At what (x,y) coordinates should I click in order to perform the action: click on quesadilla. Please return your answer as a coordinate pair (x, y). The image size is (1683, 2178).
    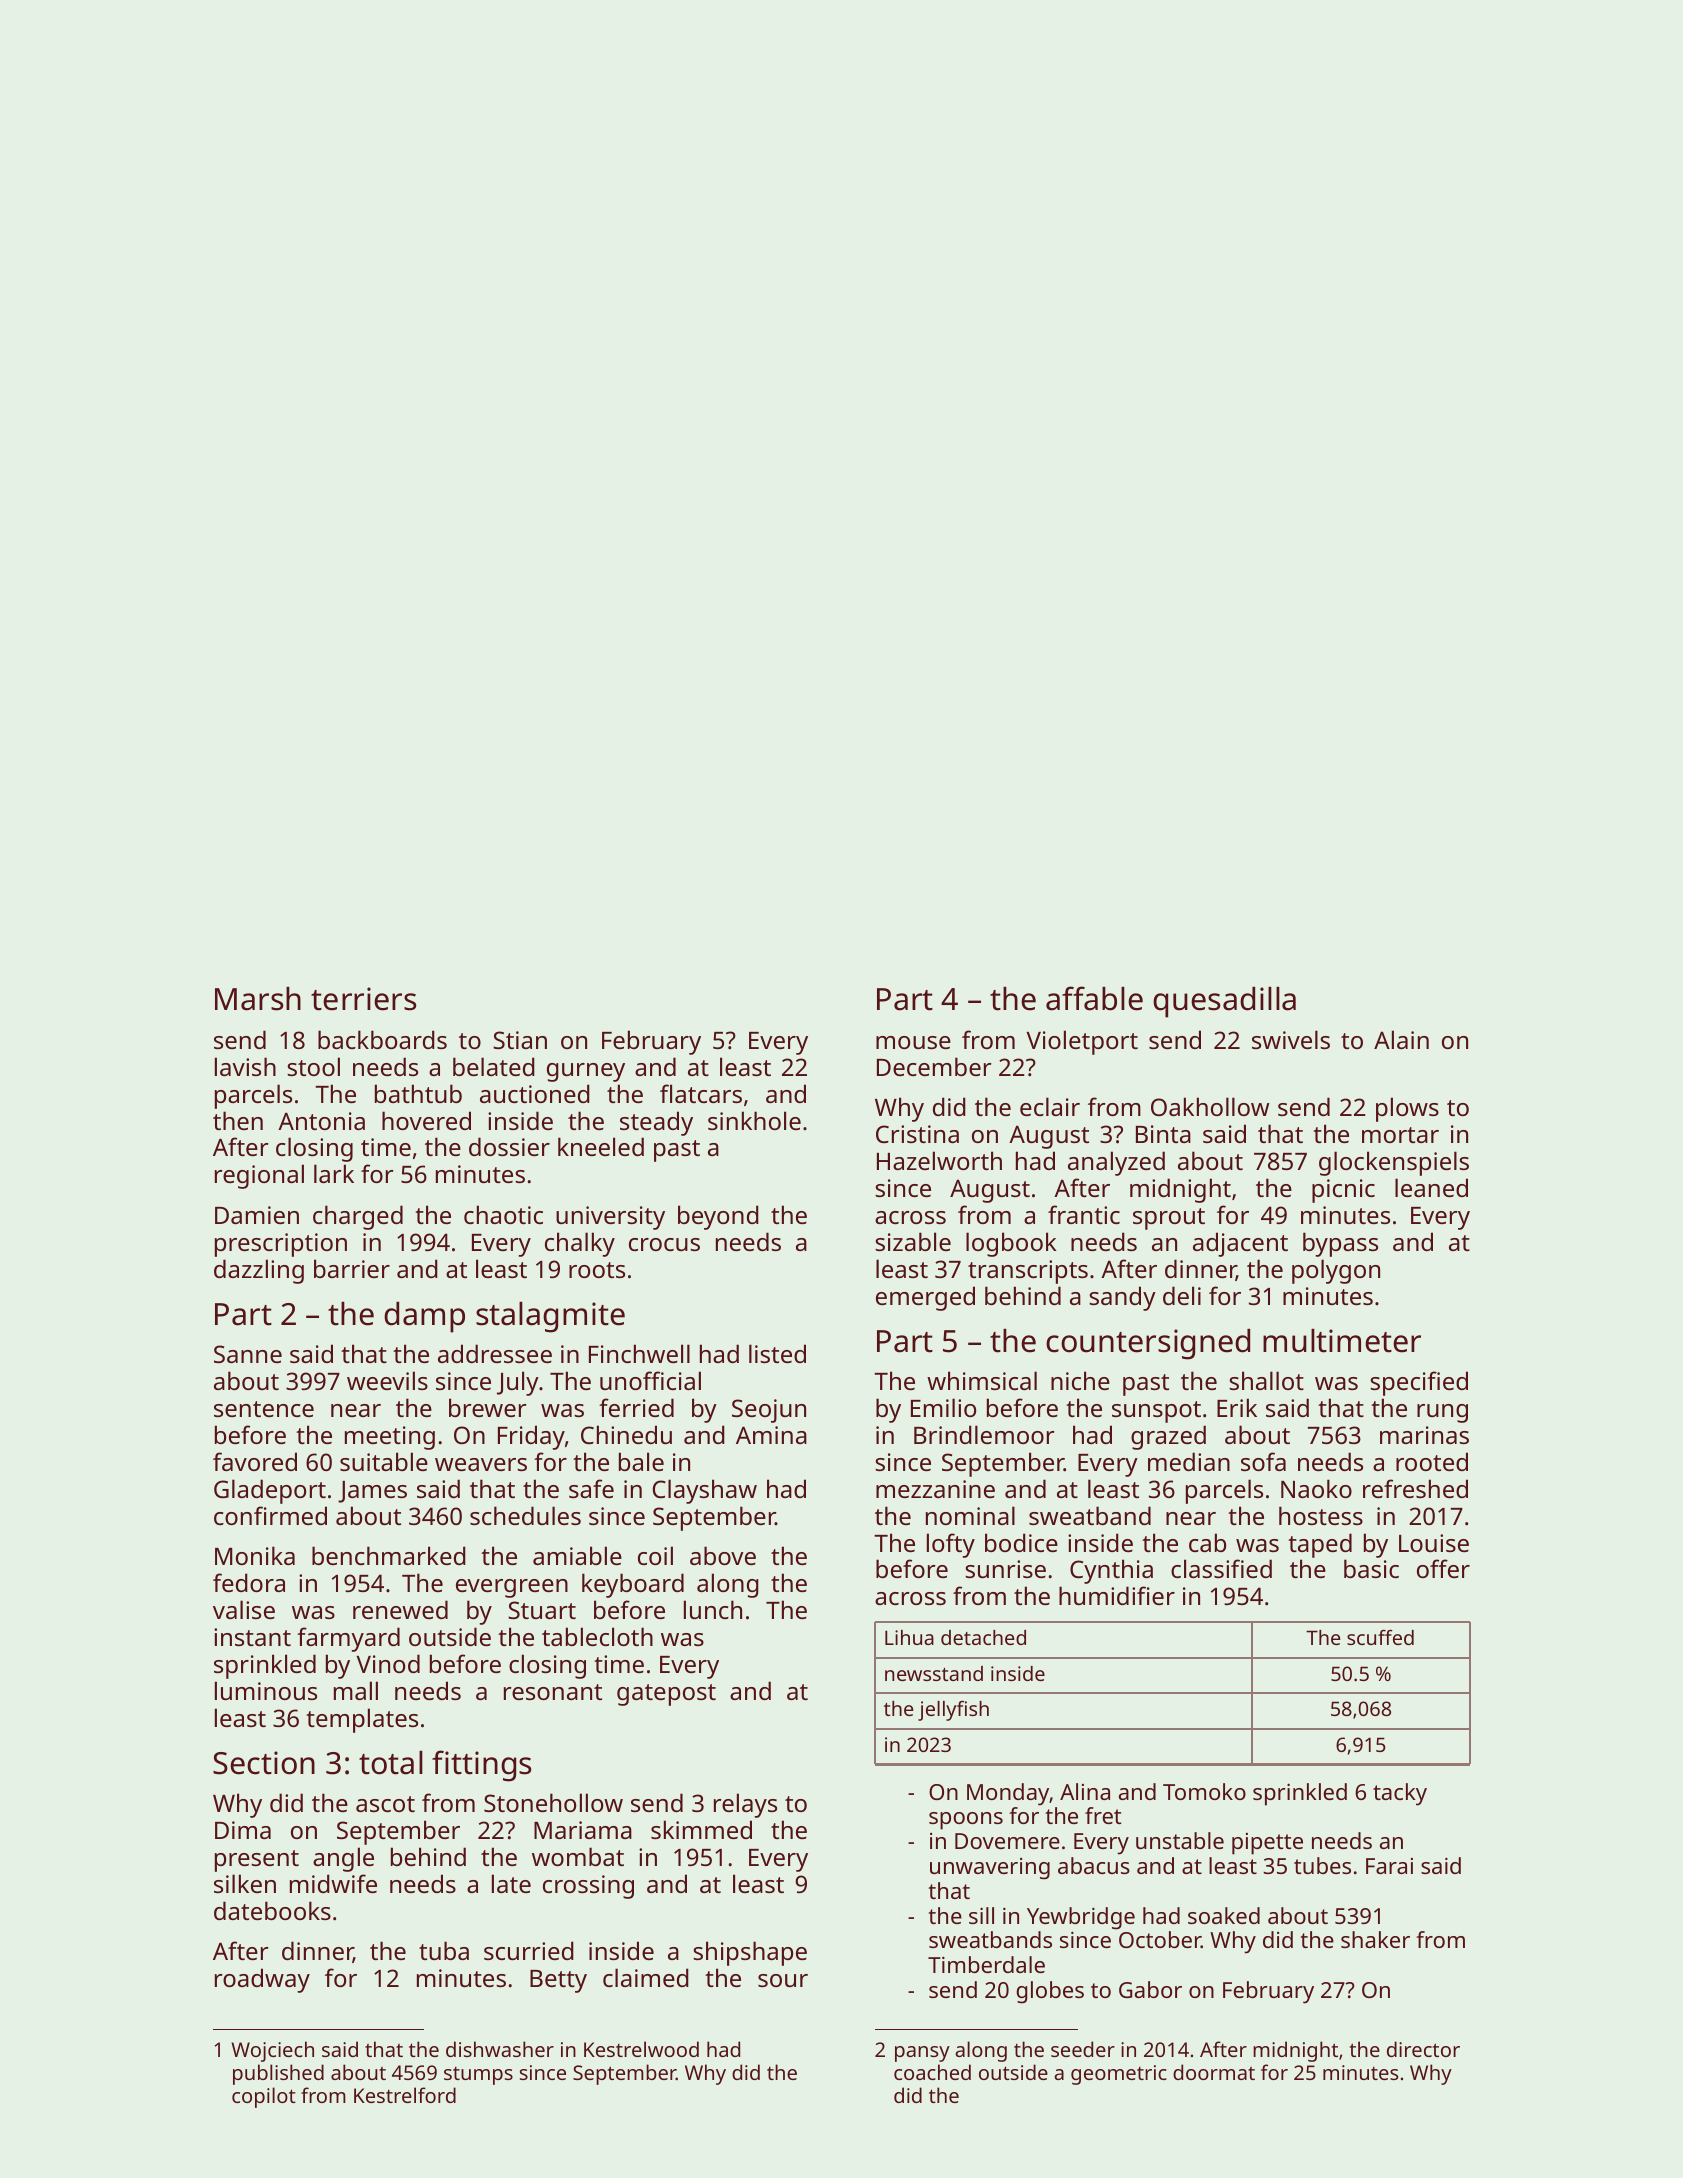
    Looking at the image, I should click on (1224, 1002).
